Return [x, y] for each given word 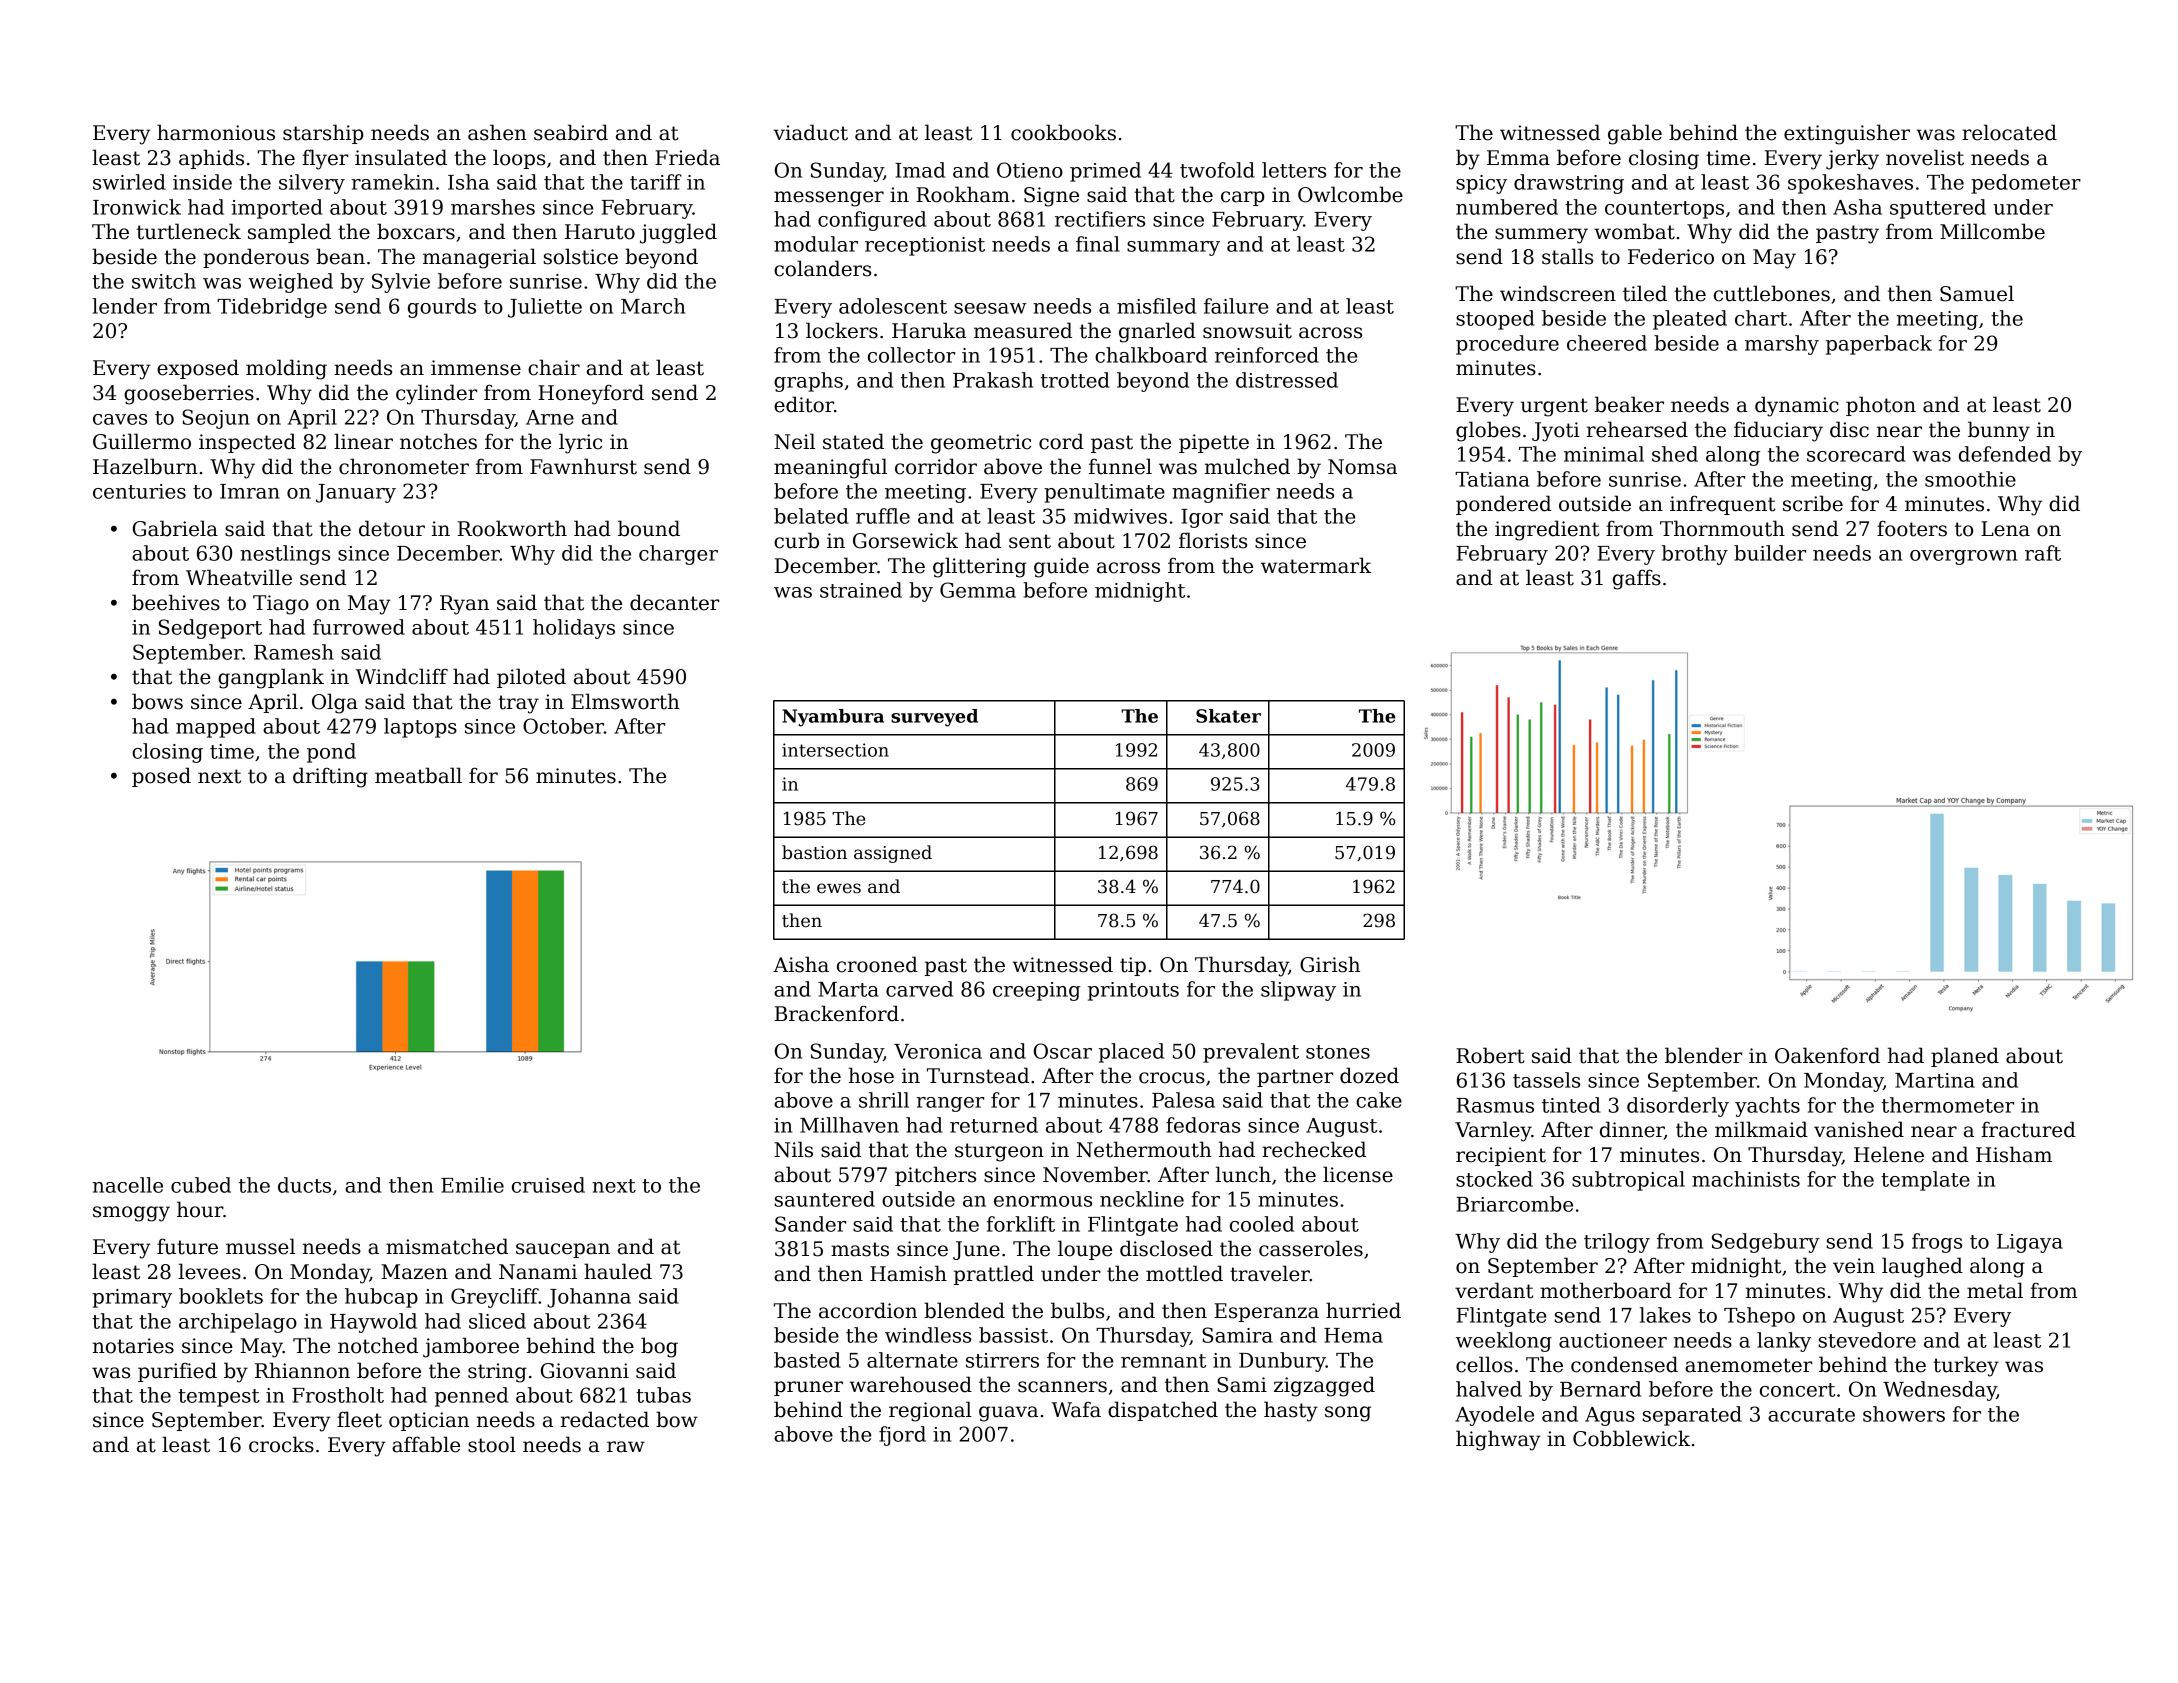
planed [1965, 1057]
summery [1541, 236]
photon [1881, 406]
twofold [1217, 170]
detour [392, 528]
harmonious [216, 132]
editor [804, 404]
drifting [330, 777]
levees [209, 1271]
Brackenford [837, 1013]
